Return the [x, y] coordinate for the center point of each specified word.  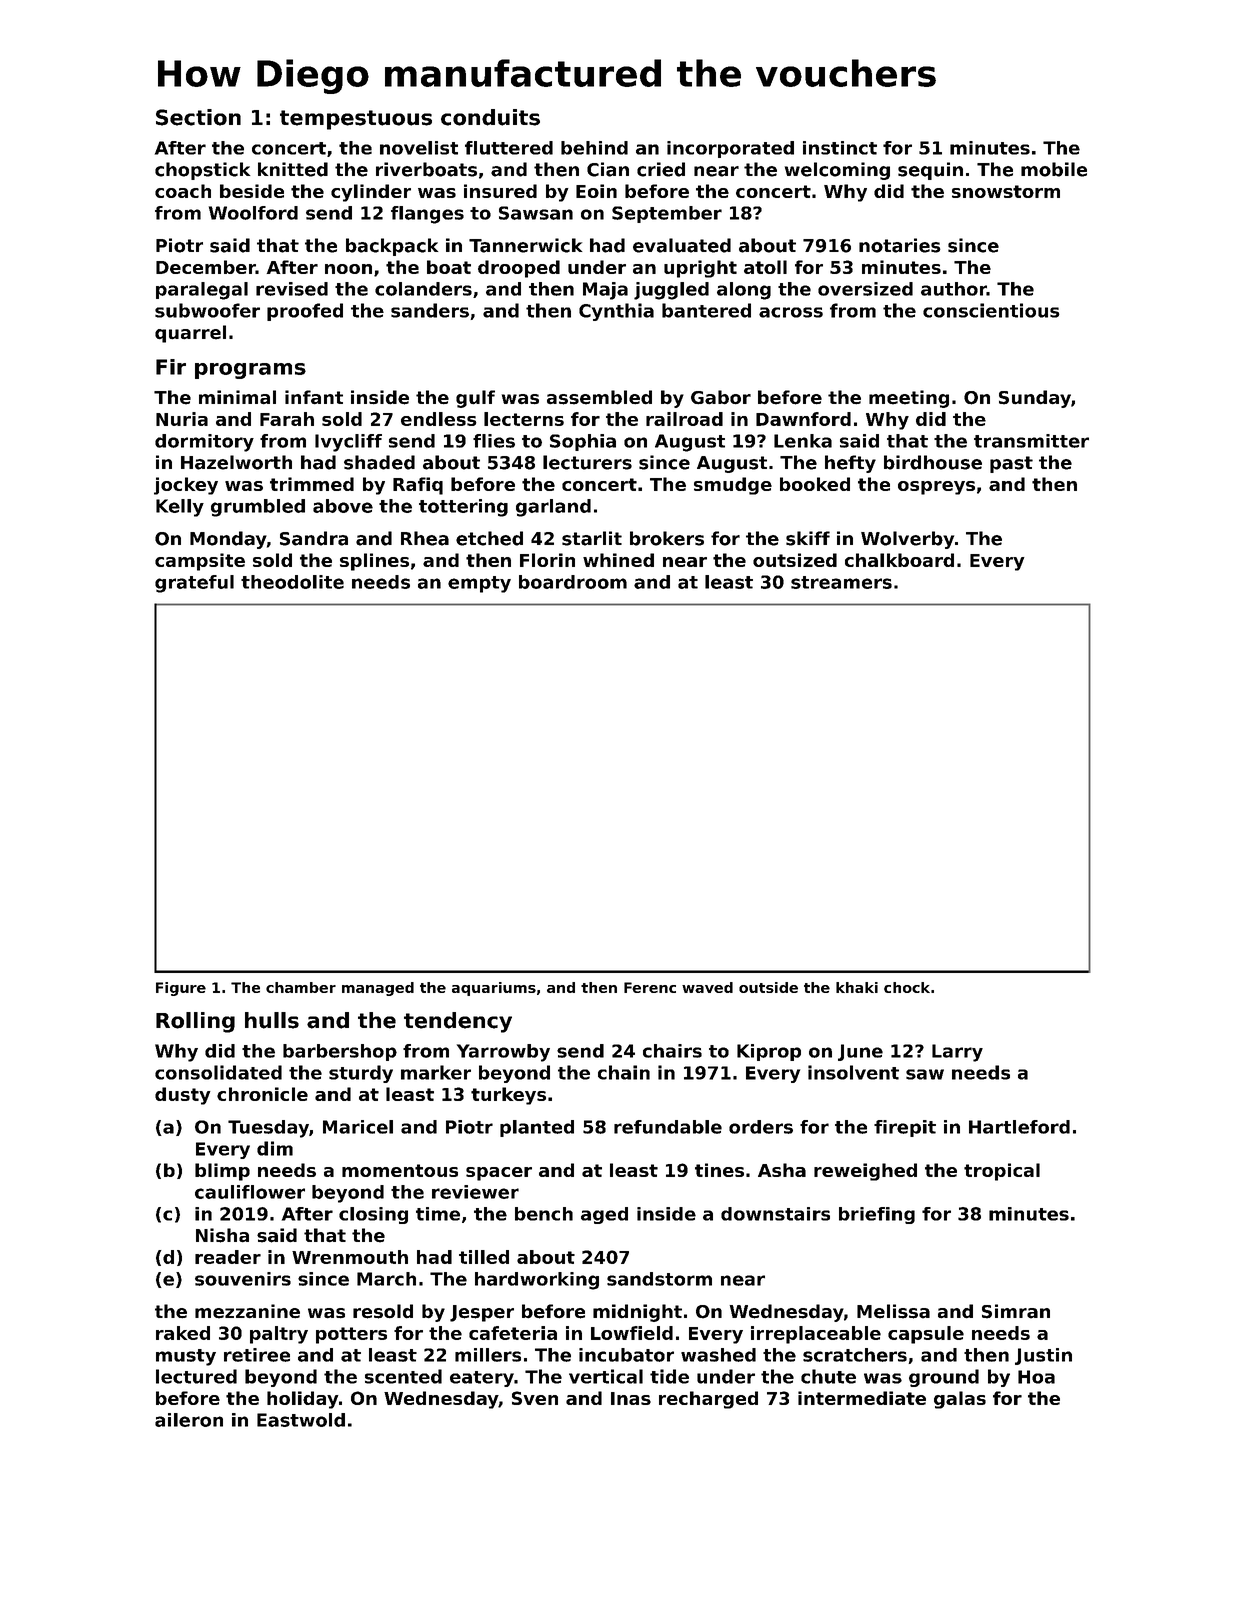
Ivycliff [348, 443]
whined [618, 560]
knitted [293, 169]
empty [479, 584]
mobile [1054, 169]
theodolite [292, 582]
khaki [857, 987]
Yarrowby [503, 1053]
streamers [841, 582]
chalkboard [899, 560]
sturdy [361, 1074]
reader [228, 1257]
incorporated [730, 149]
